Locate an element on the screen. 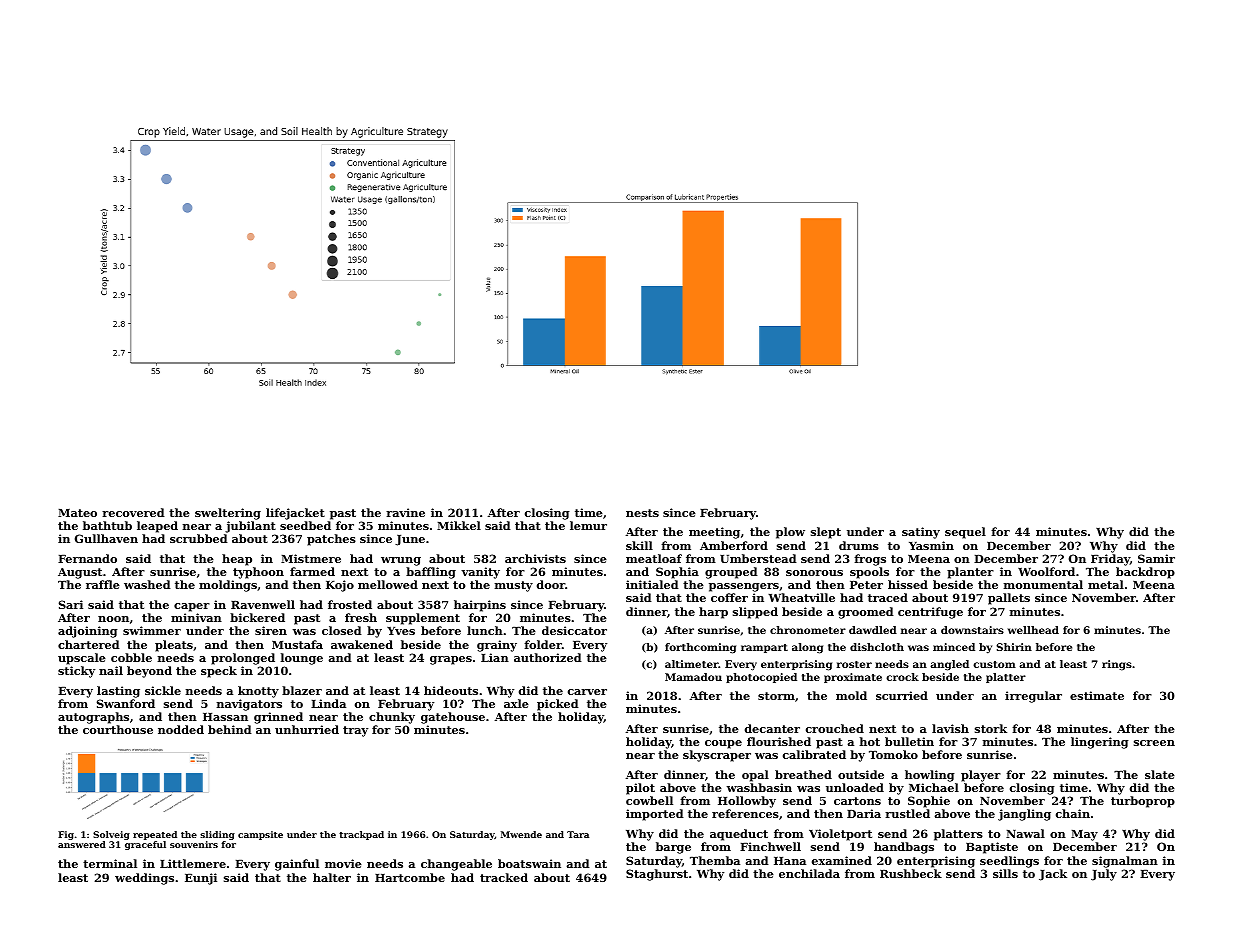 Image resolution: width=1233 pixels, height=952 pixels. Peter is located at coordinates (866, 585).
